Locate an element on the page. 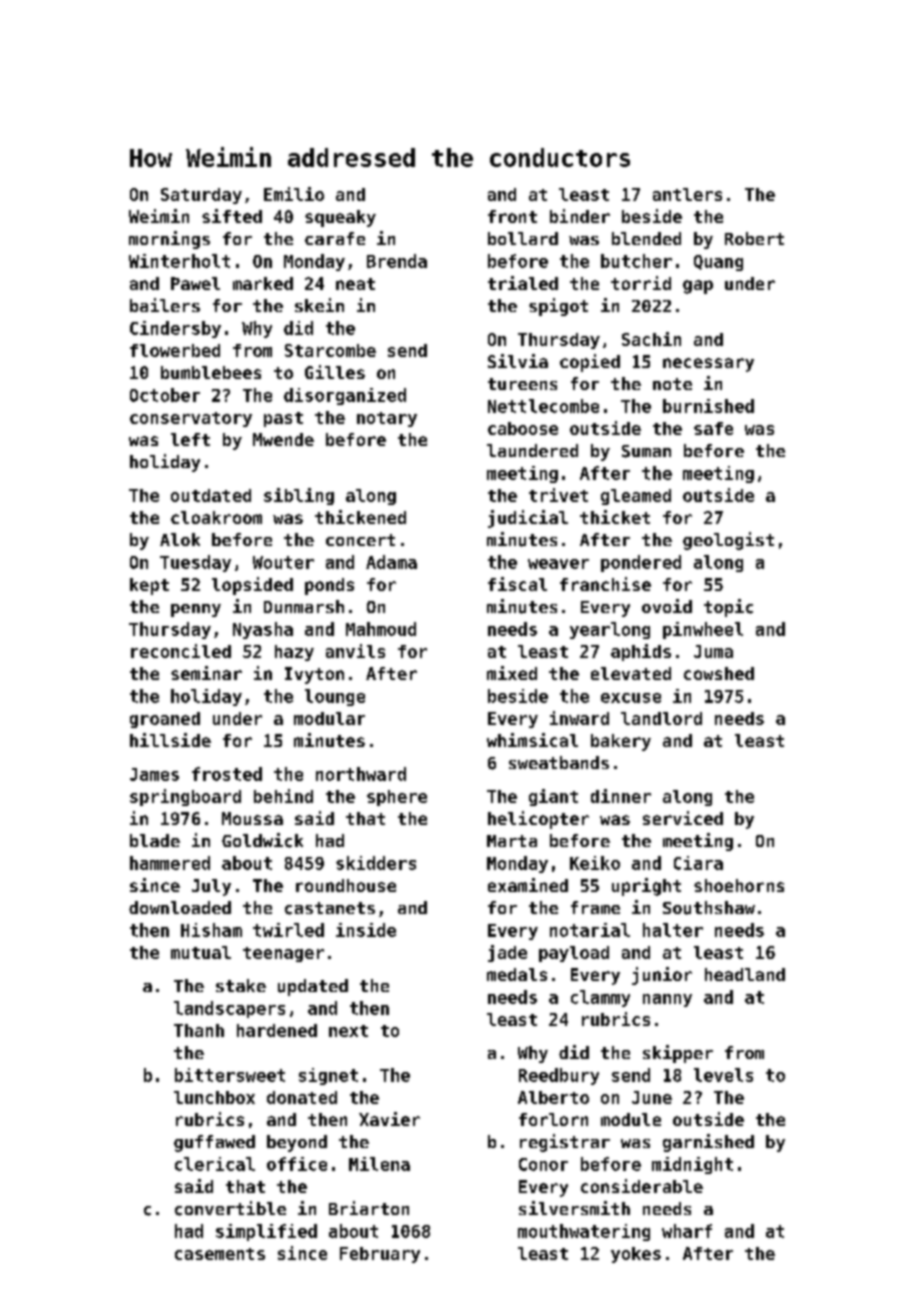 Image resolution: width=924 pixels, height=1314 pixels. springboard is located at coordinates (185, 797).
